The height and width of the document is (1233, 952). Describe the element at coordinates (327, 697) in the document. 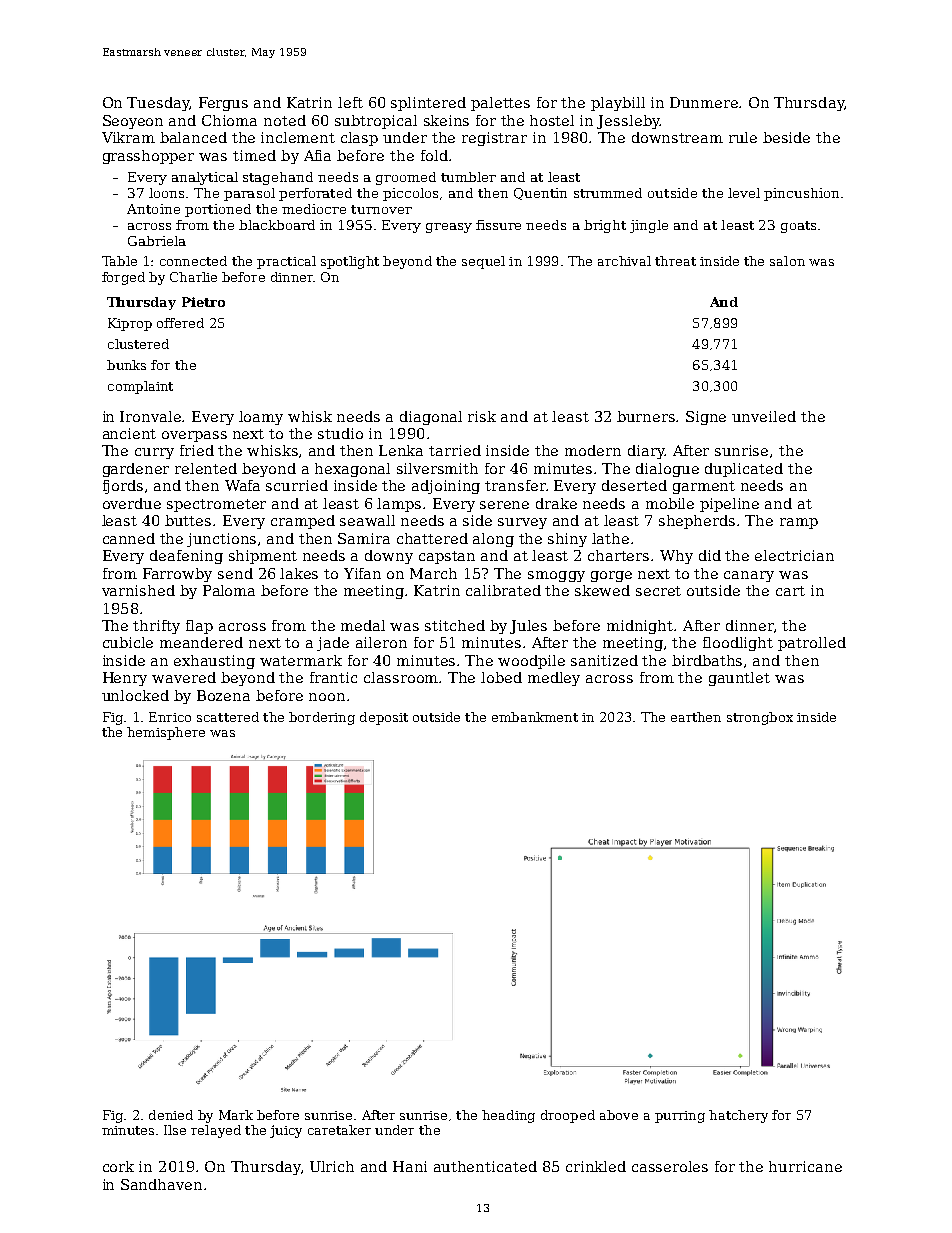

I see `noon` at that location.
